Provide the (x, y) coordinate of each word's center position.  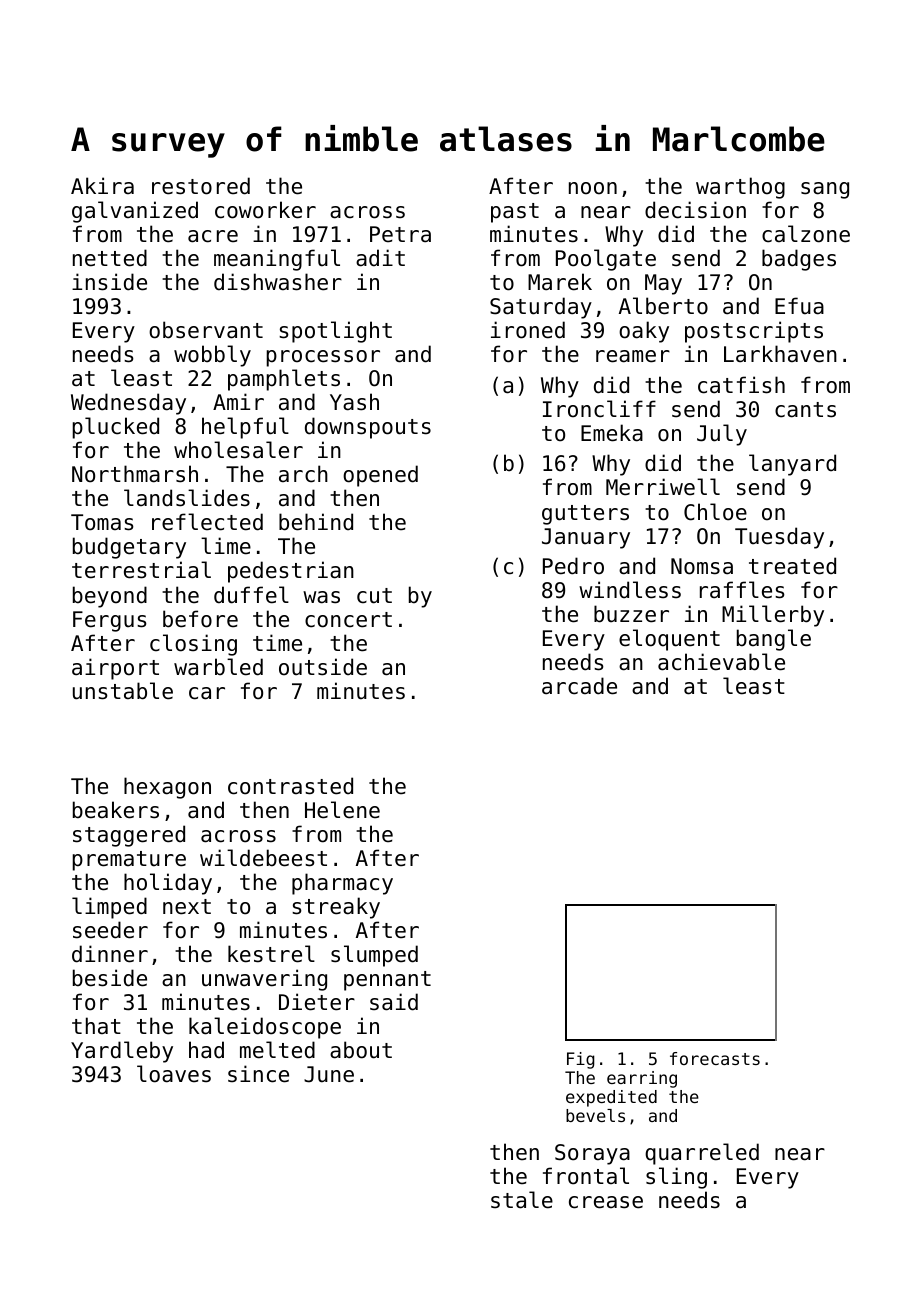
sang (825, 190)
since (258, 1074)
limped (109, 908)
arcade (579, 686)
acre (213, 236)
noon (593, 188)
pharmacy (342, 884)
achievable (721, 662)
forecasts (715, 1058)
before (200, 619)
